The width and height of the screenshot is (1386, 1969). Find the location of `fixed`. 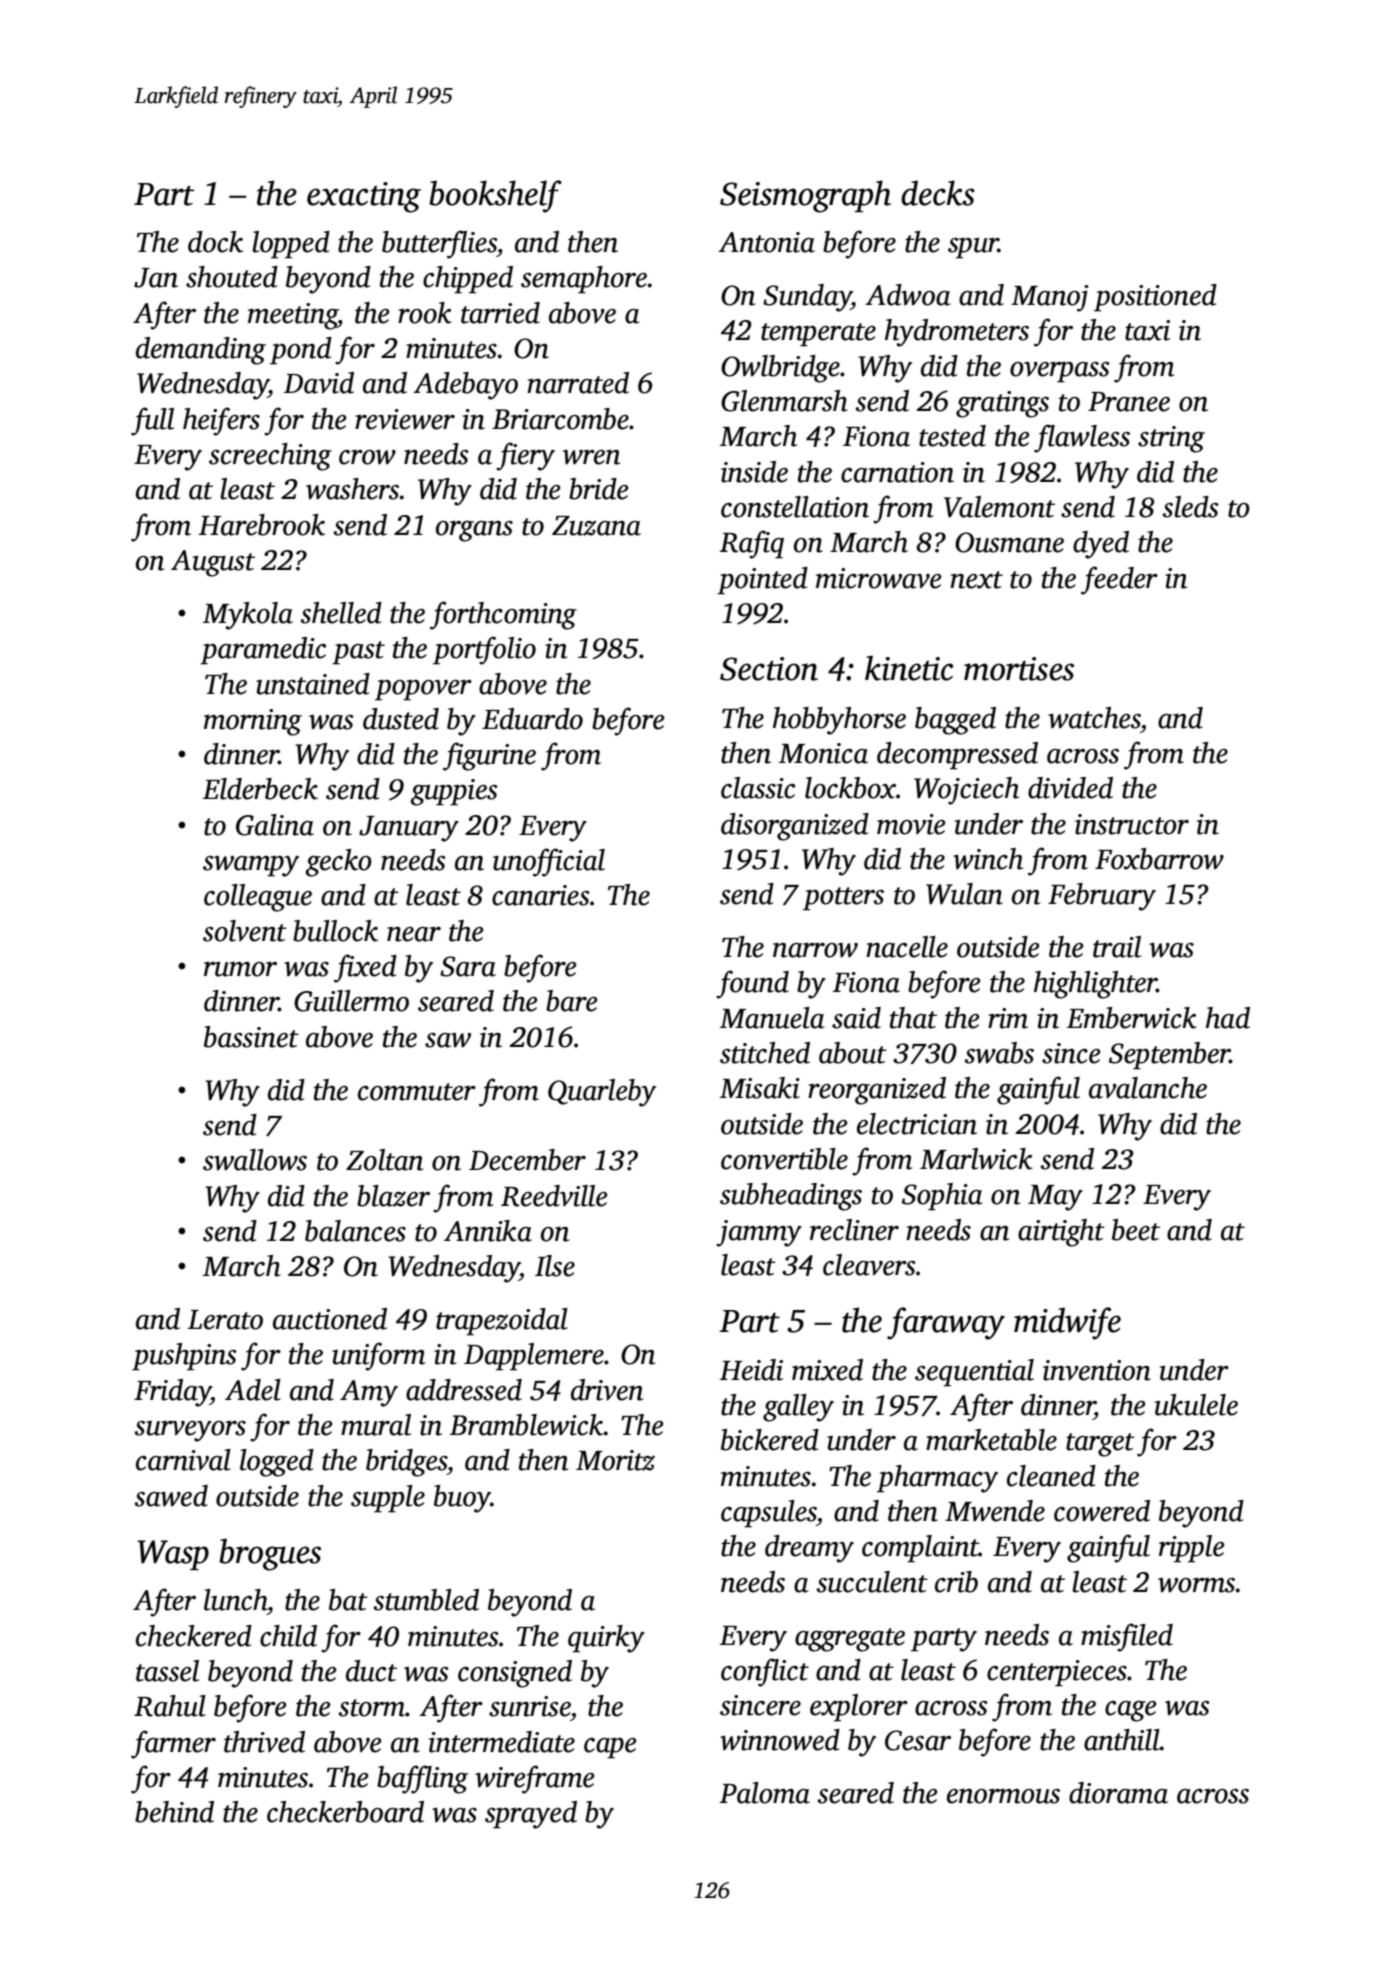

fixed is located at coordinates (365, 968).
